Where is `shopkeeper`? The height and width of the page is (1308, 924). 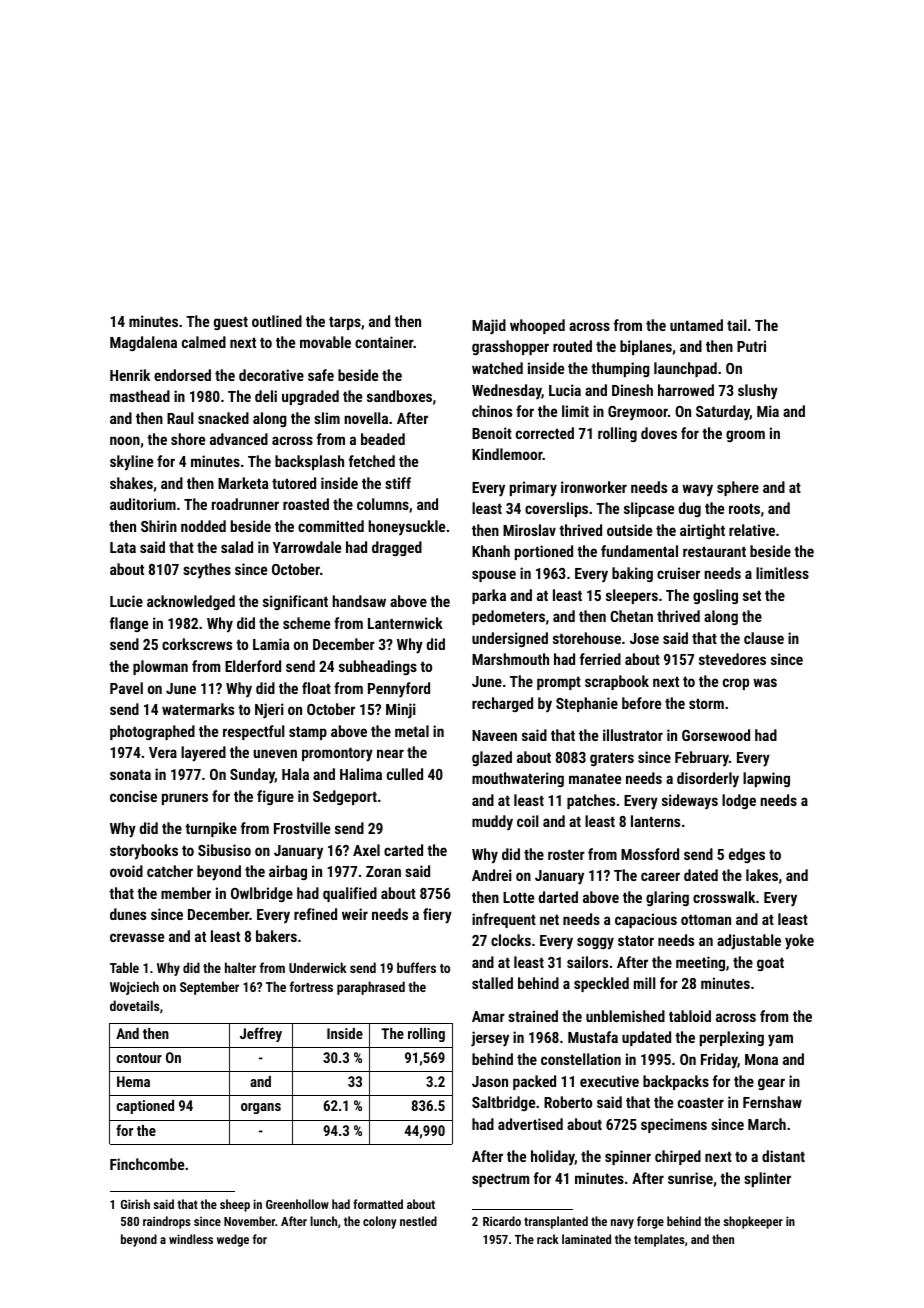
shopkeeper is located at coordinates (753, 1222).
